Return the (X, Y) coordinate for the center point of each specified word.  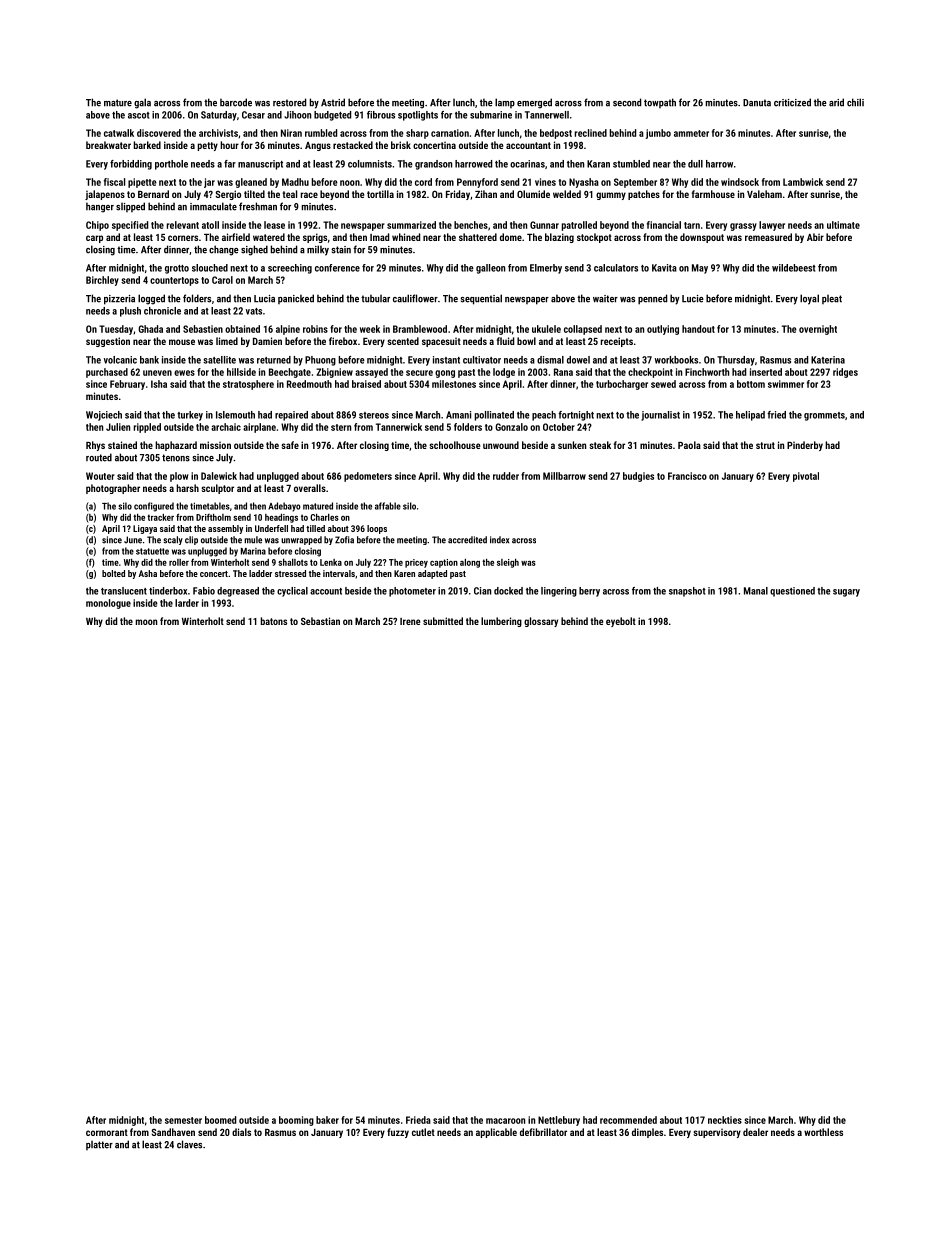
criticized (792, 102)
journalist (660, 416)
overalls (310, 488)
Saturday (219, 116)
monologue (108, 604)
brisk (401, 145)
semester (183, 1120)
